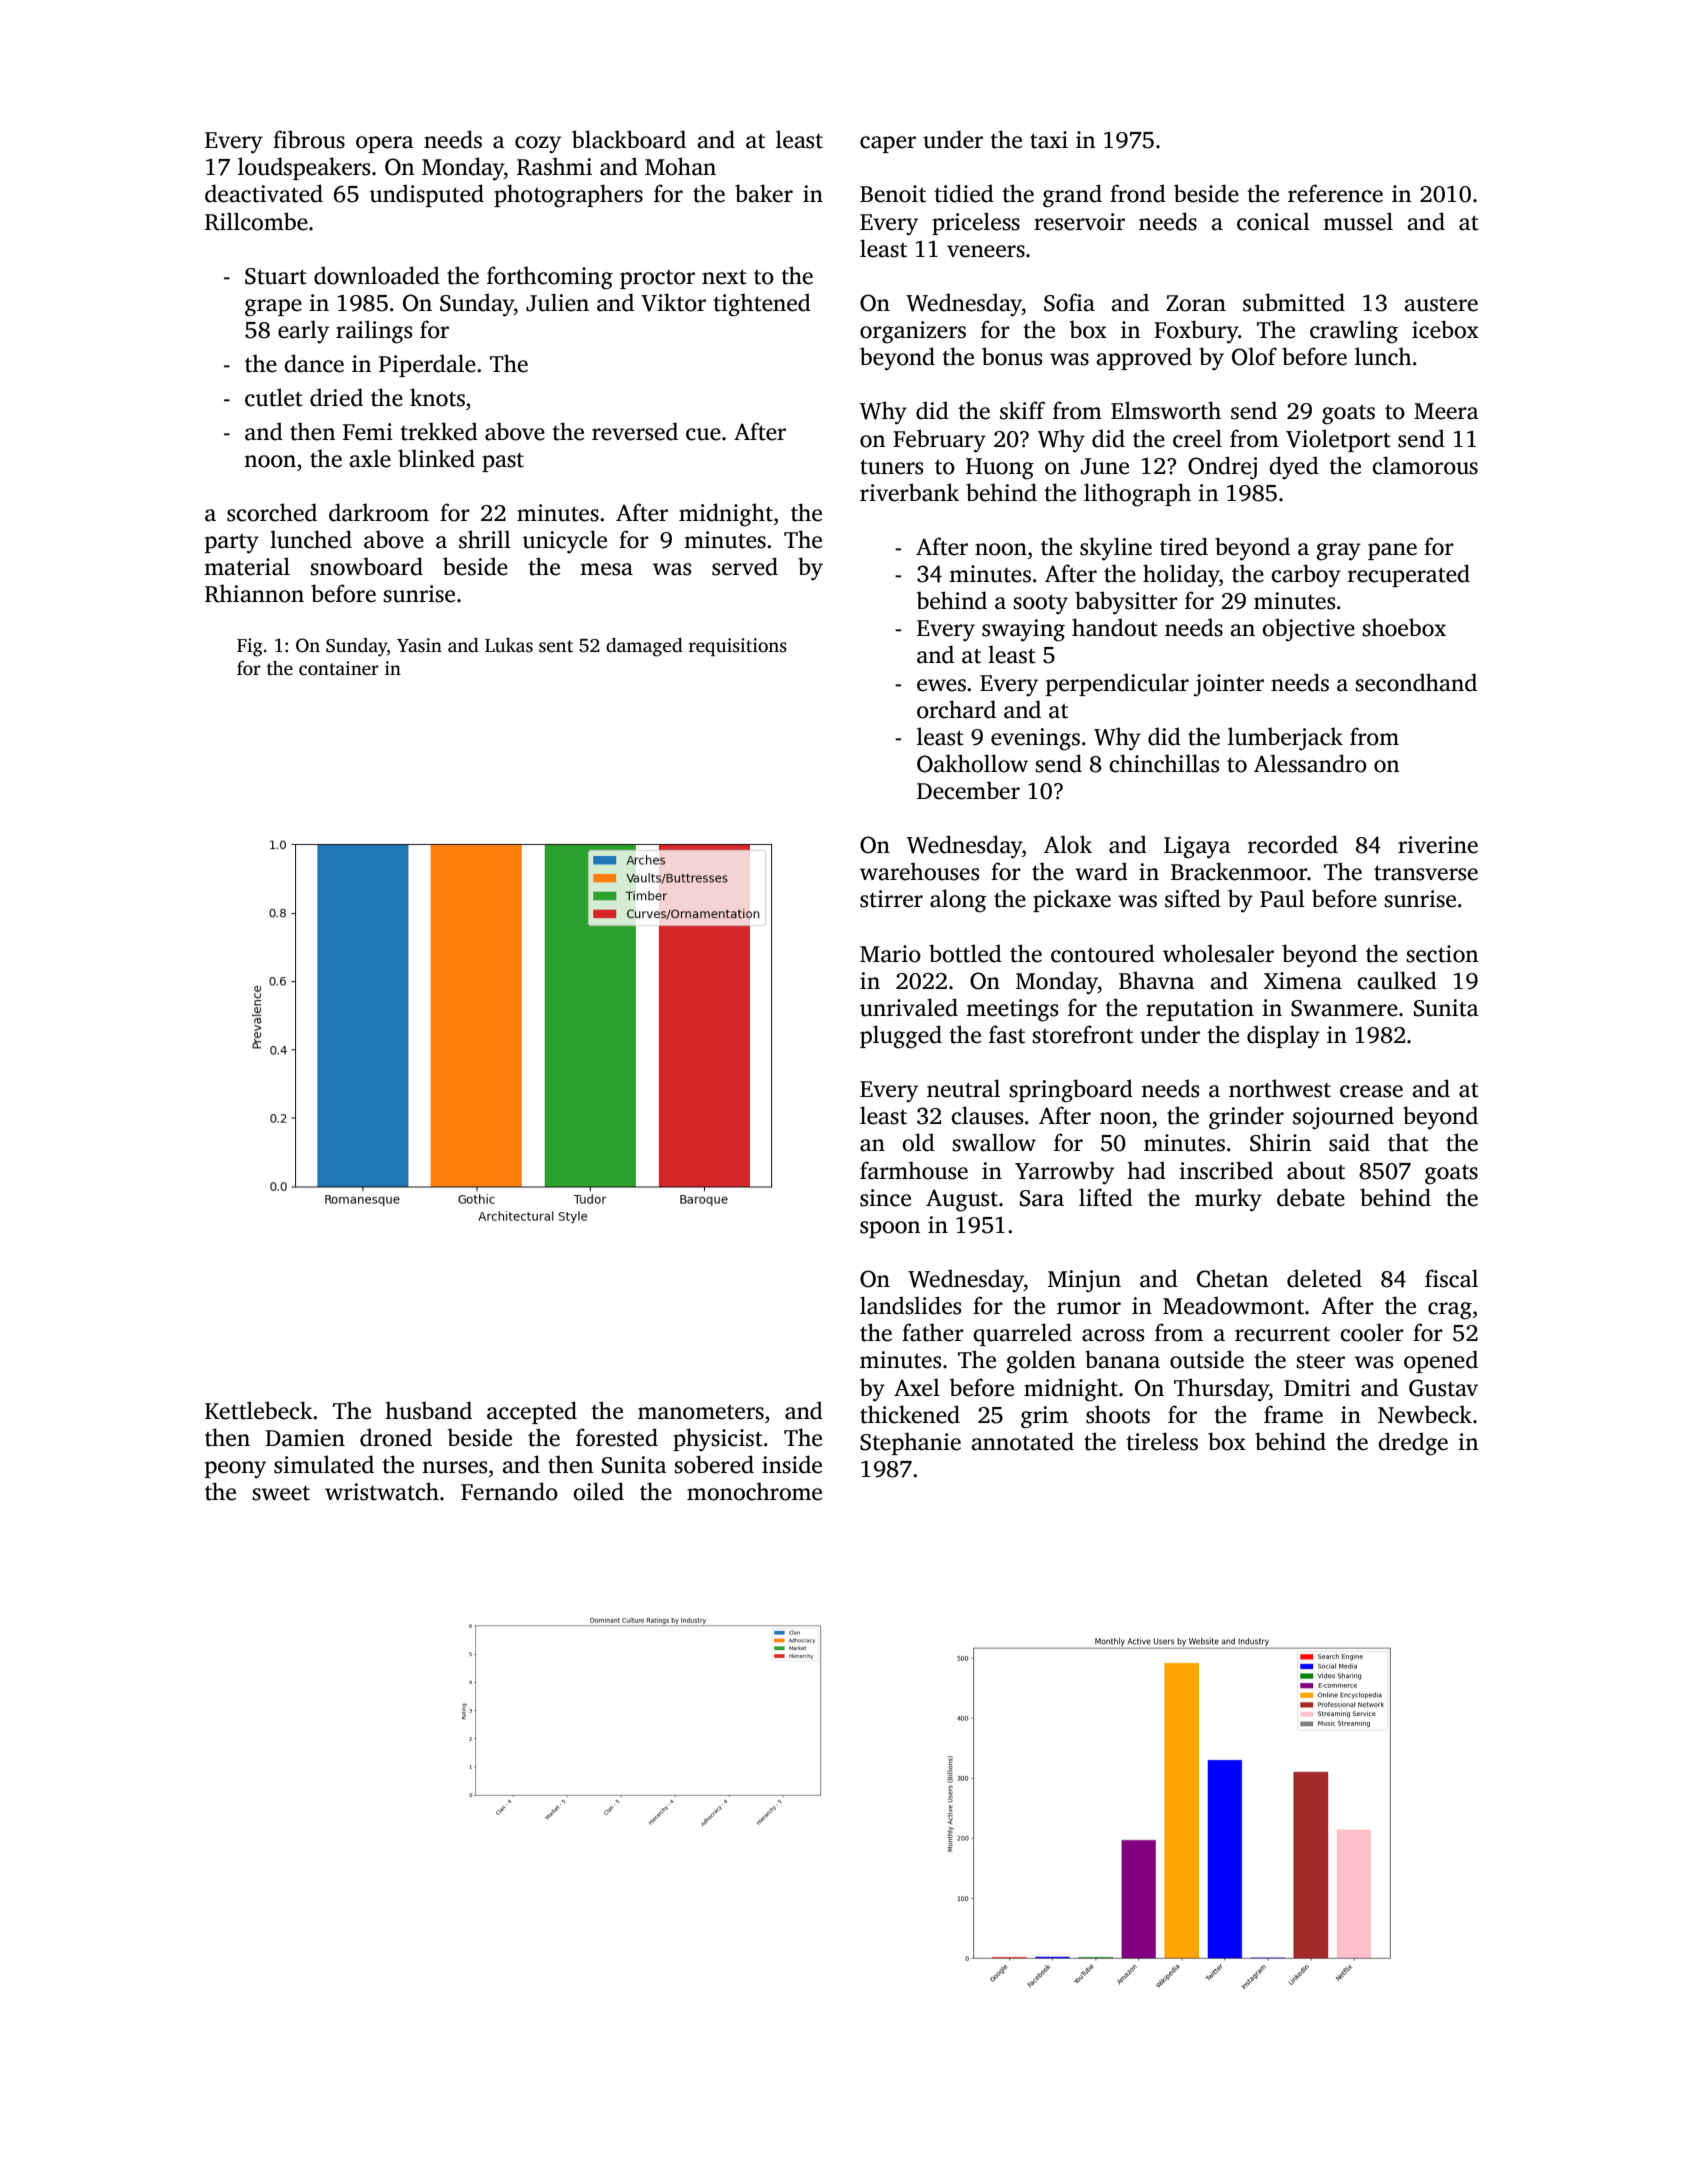 This image has height=2178, width=1683. Describe the element at coordinates (703, 434) in the image. I see `cue` at that location.
